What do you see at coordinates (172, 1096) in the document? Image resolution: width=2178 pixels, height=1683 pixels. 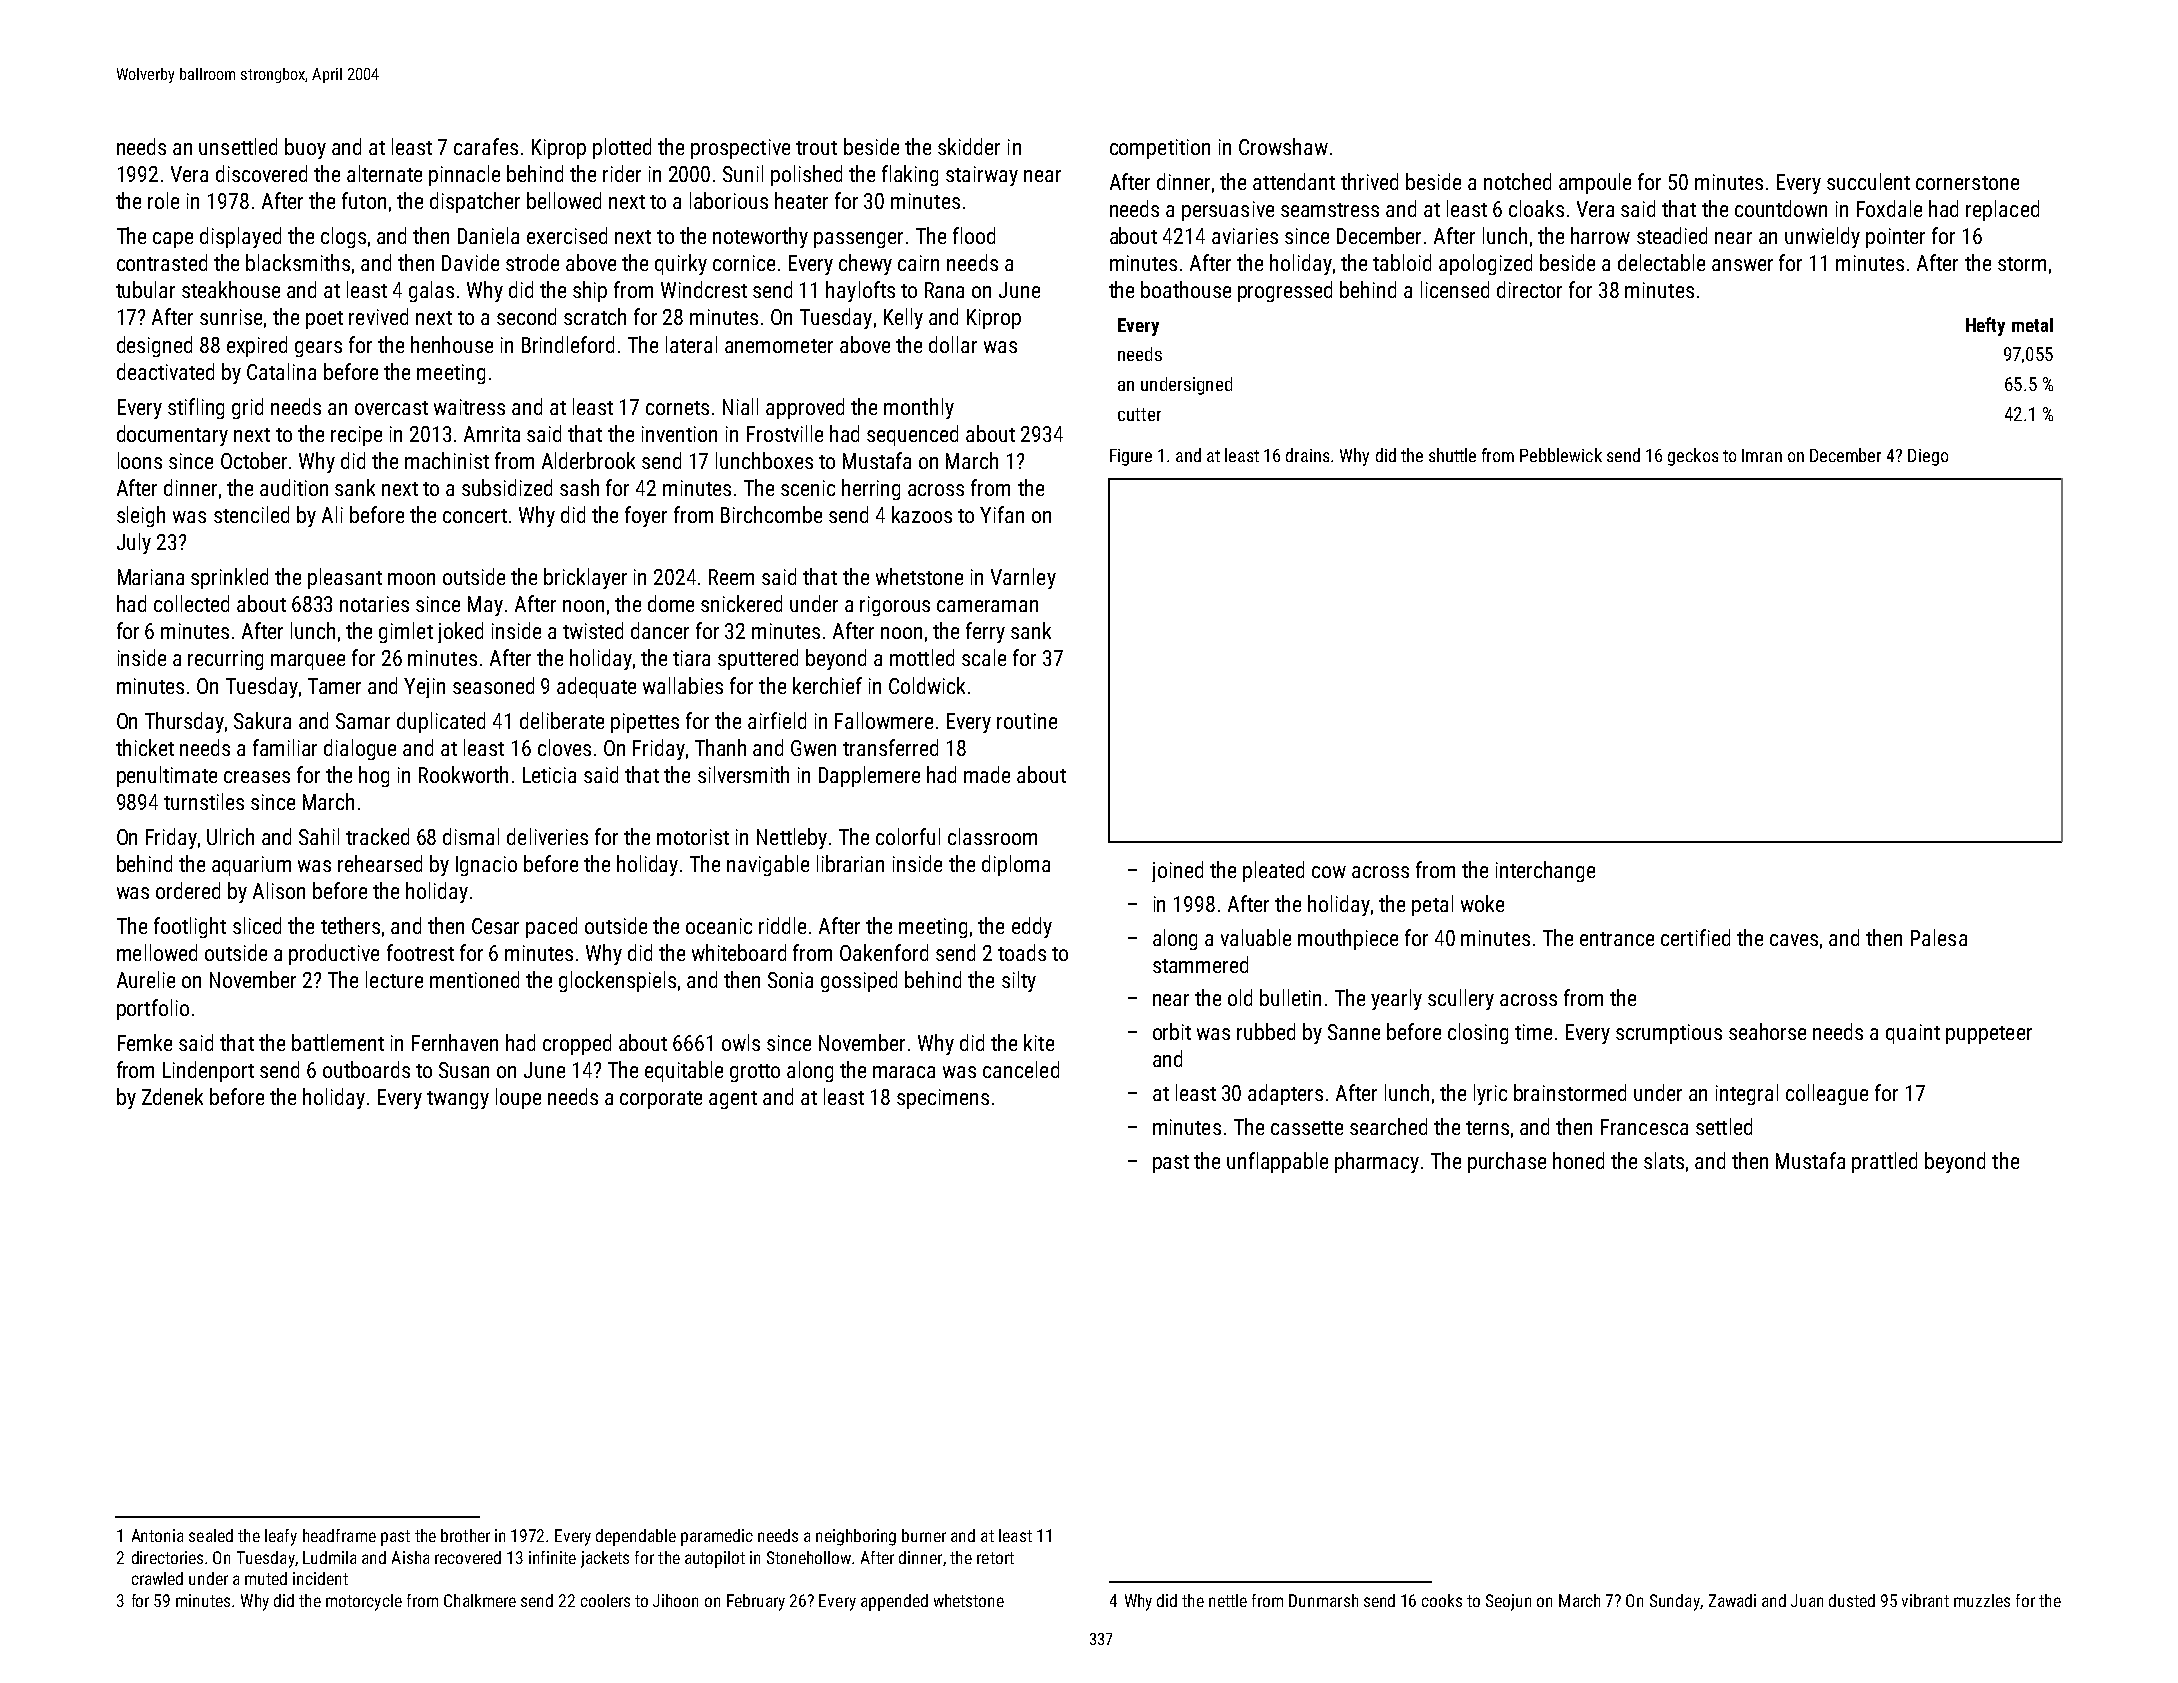 I see `Zdenek` at bounding box center [172, 1096].
